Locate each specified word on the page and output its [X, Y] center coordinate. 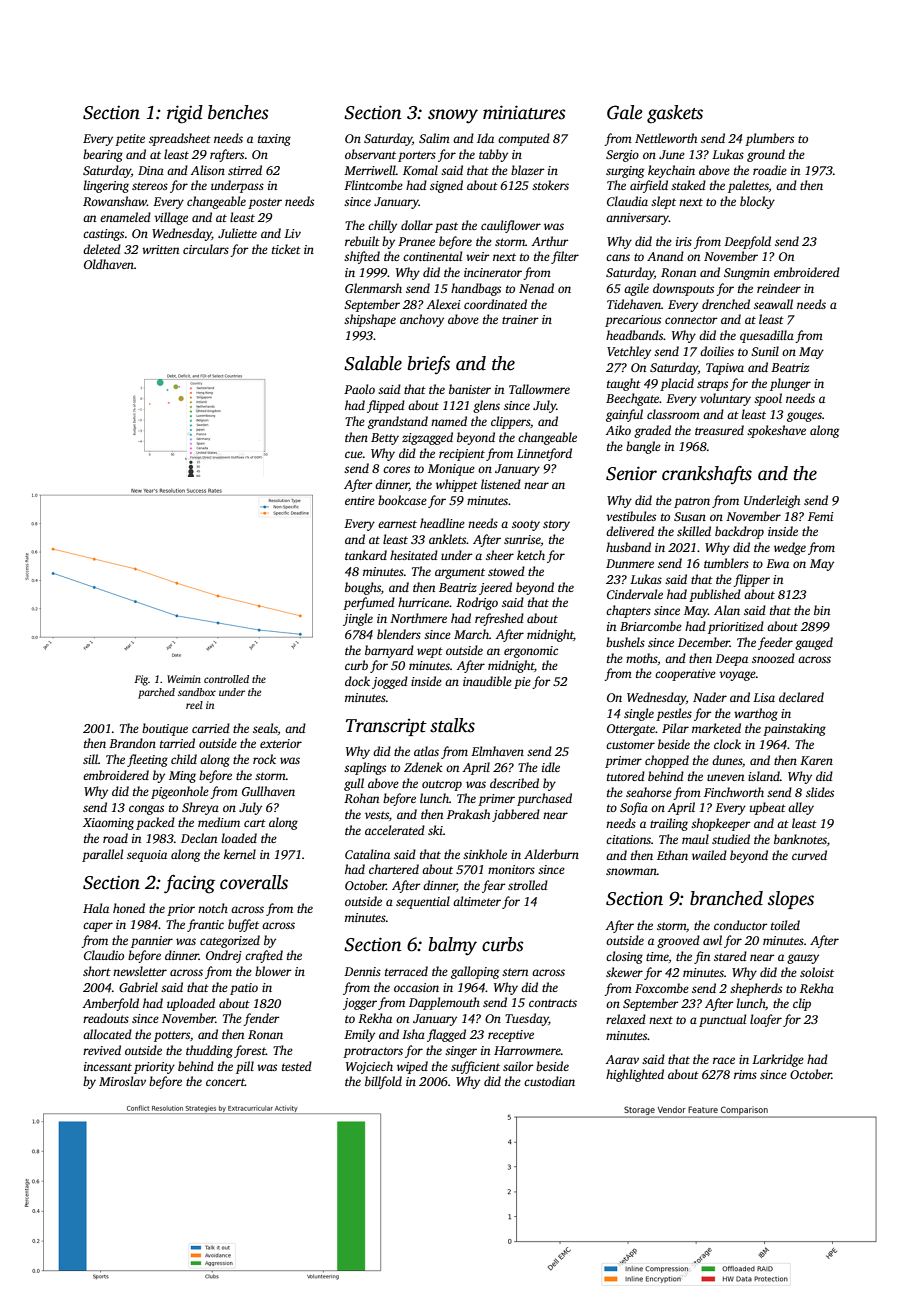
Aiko [618, 430]
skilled [694, 531]
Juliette [237, 233]
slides [820, 792]
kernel [240, 854]
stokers [550, 185]
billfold [383, 1082]
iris [684, 241]
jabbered [516, 815]
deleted [102, 249]
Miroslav [122, 1081]
